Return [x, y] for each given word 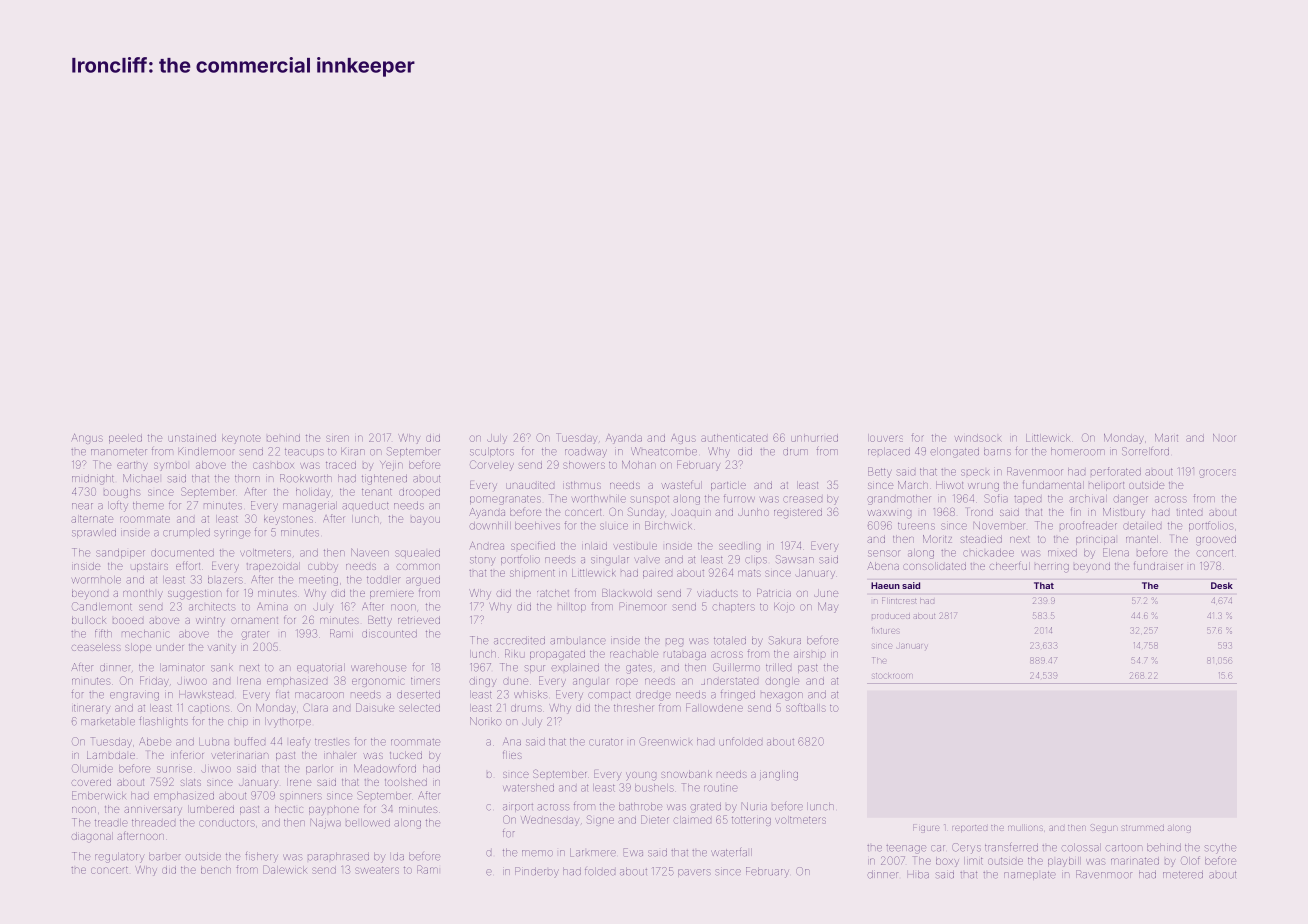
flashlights [163, 722]
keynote [241, 439]
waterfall [731, 852]
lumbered [211, 809]
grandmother [899, 500]
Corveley [492, 465]
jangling [779, 775]
